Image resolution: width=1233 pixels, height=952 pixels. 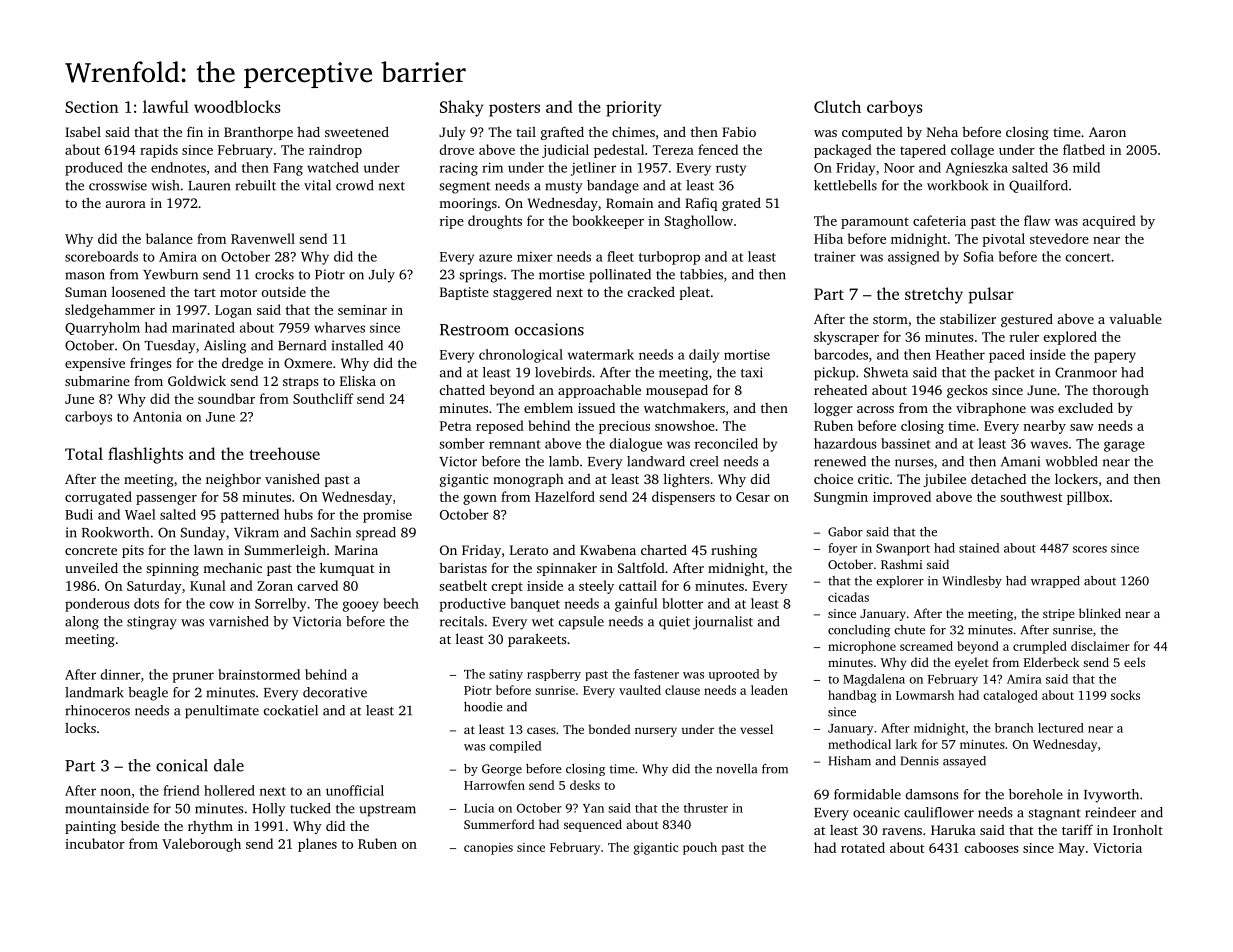 What do you see at coordinates (1107, 132) in the document?
I see `Aaron` at bounding box center [1107, 132].
